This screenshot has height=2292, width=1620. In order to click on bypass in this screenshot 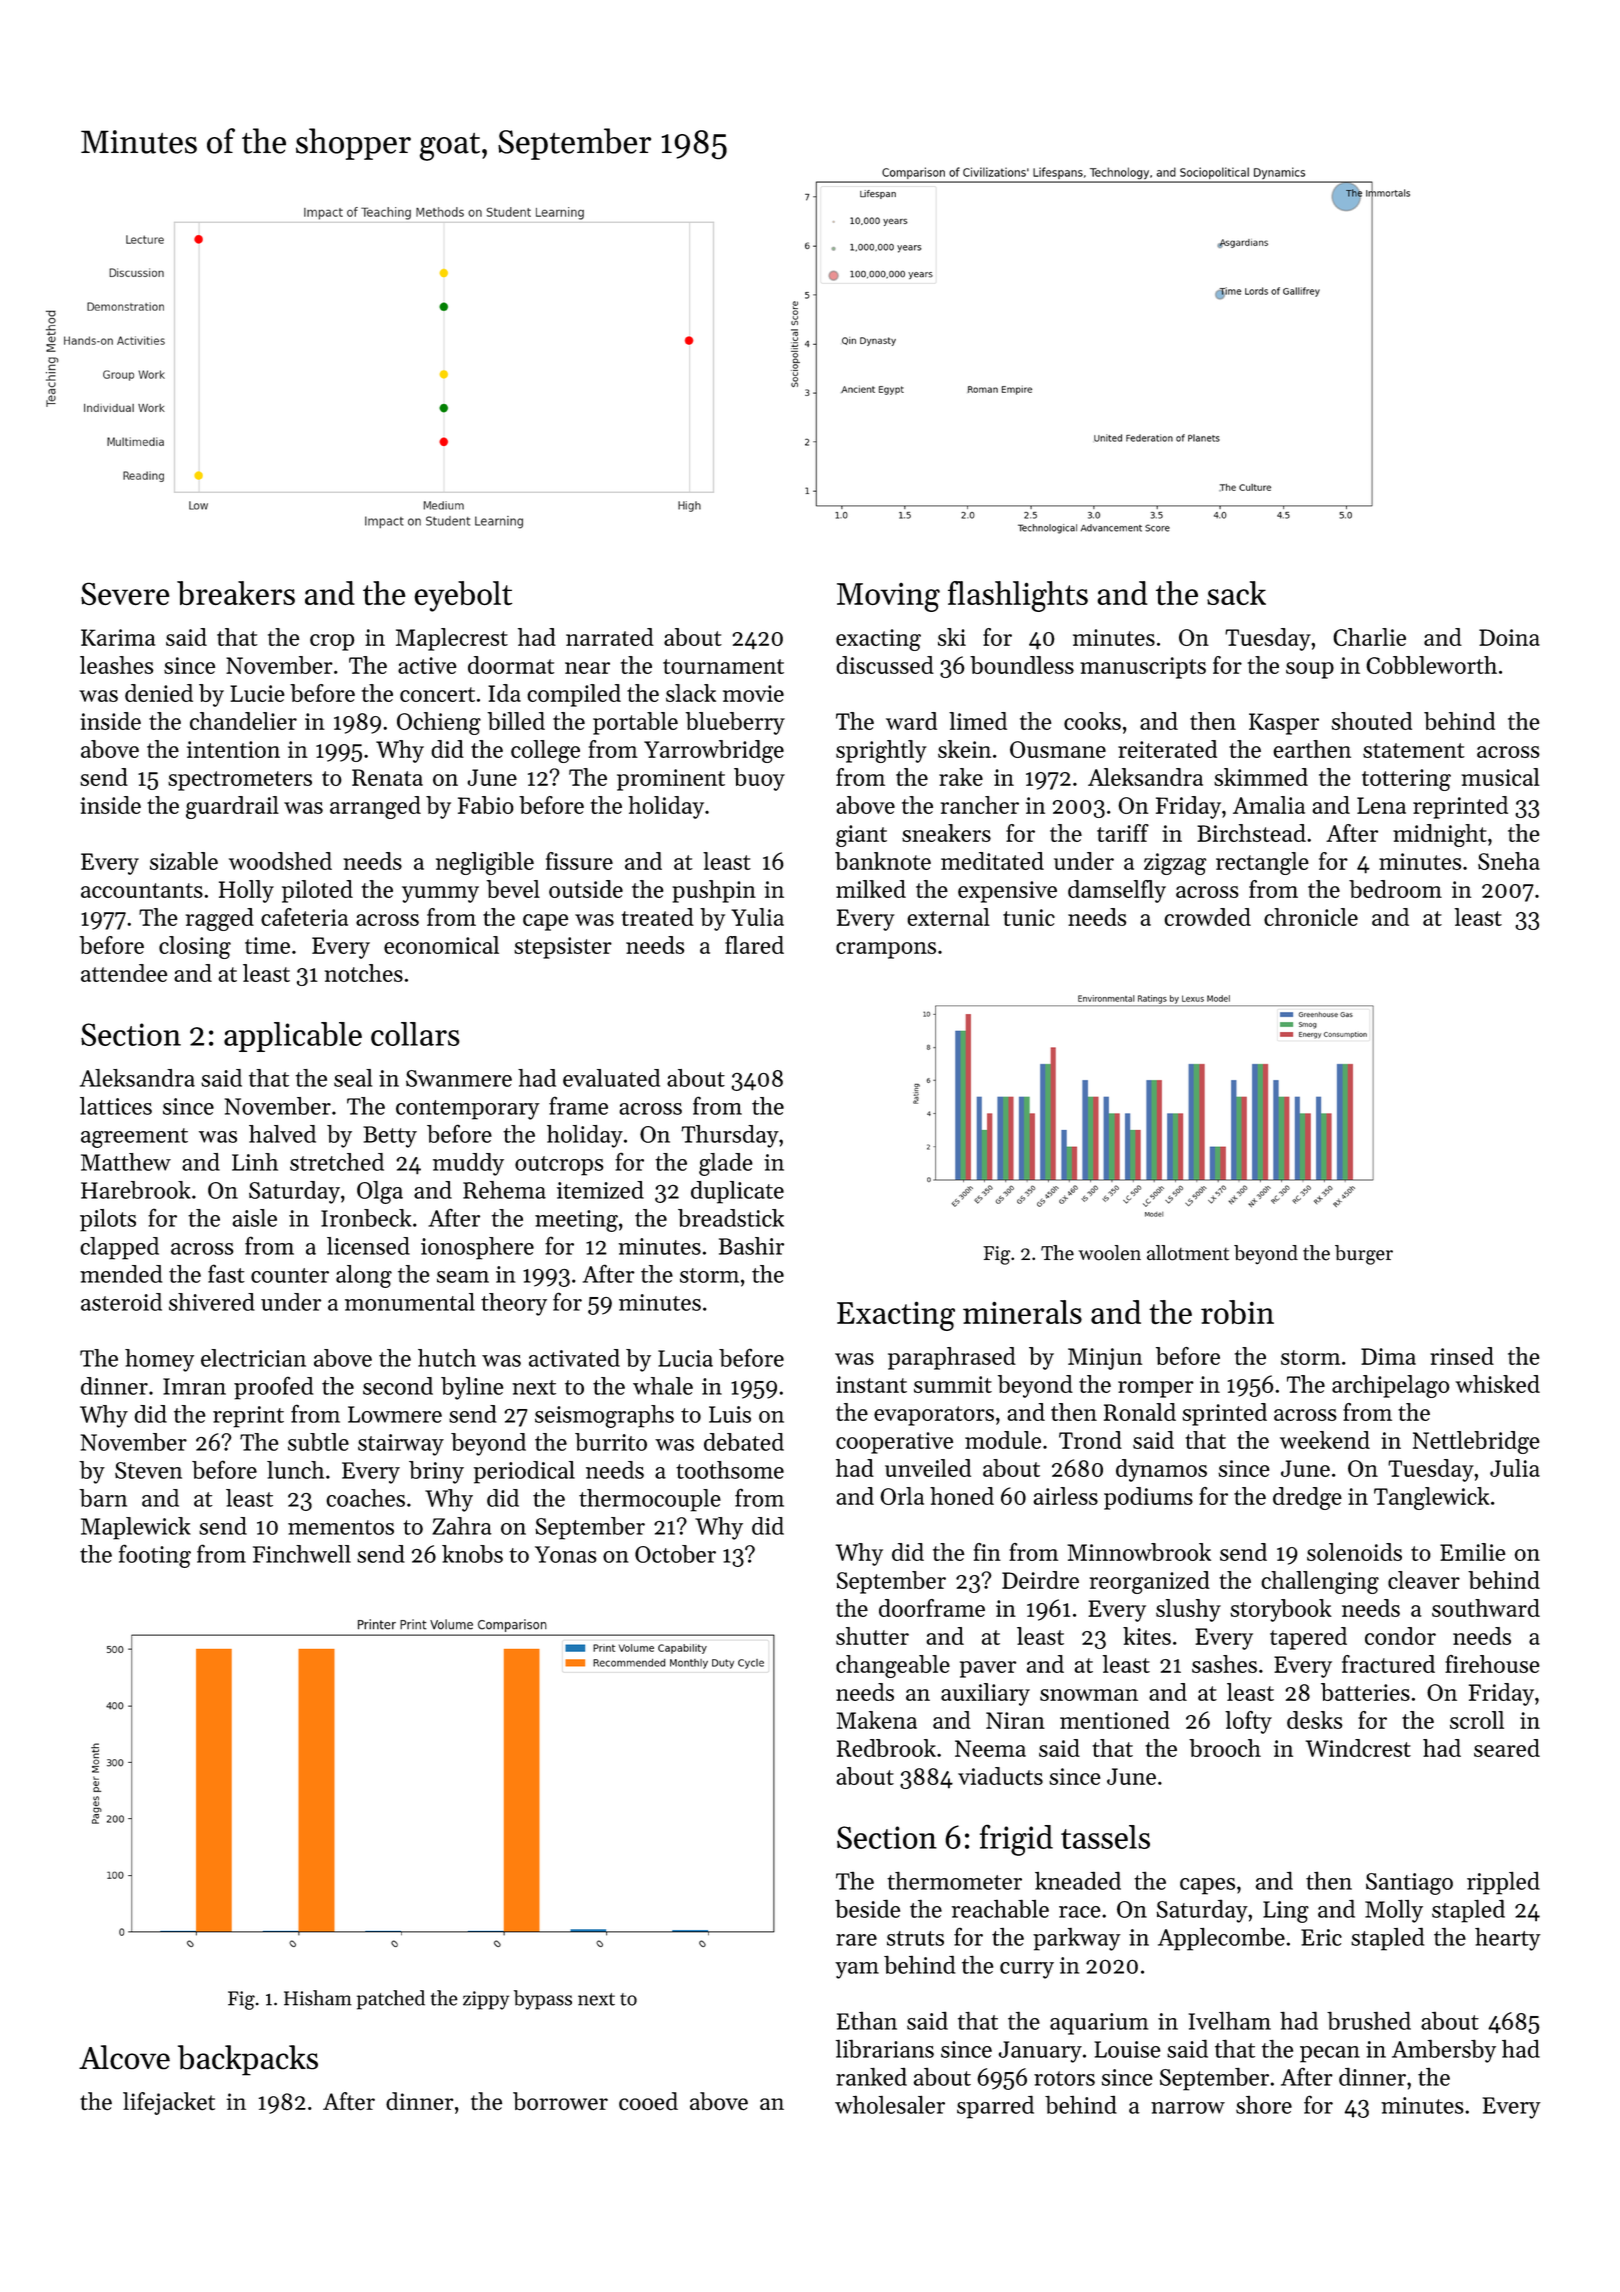, I will do `click(543, 2000)`.
